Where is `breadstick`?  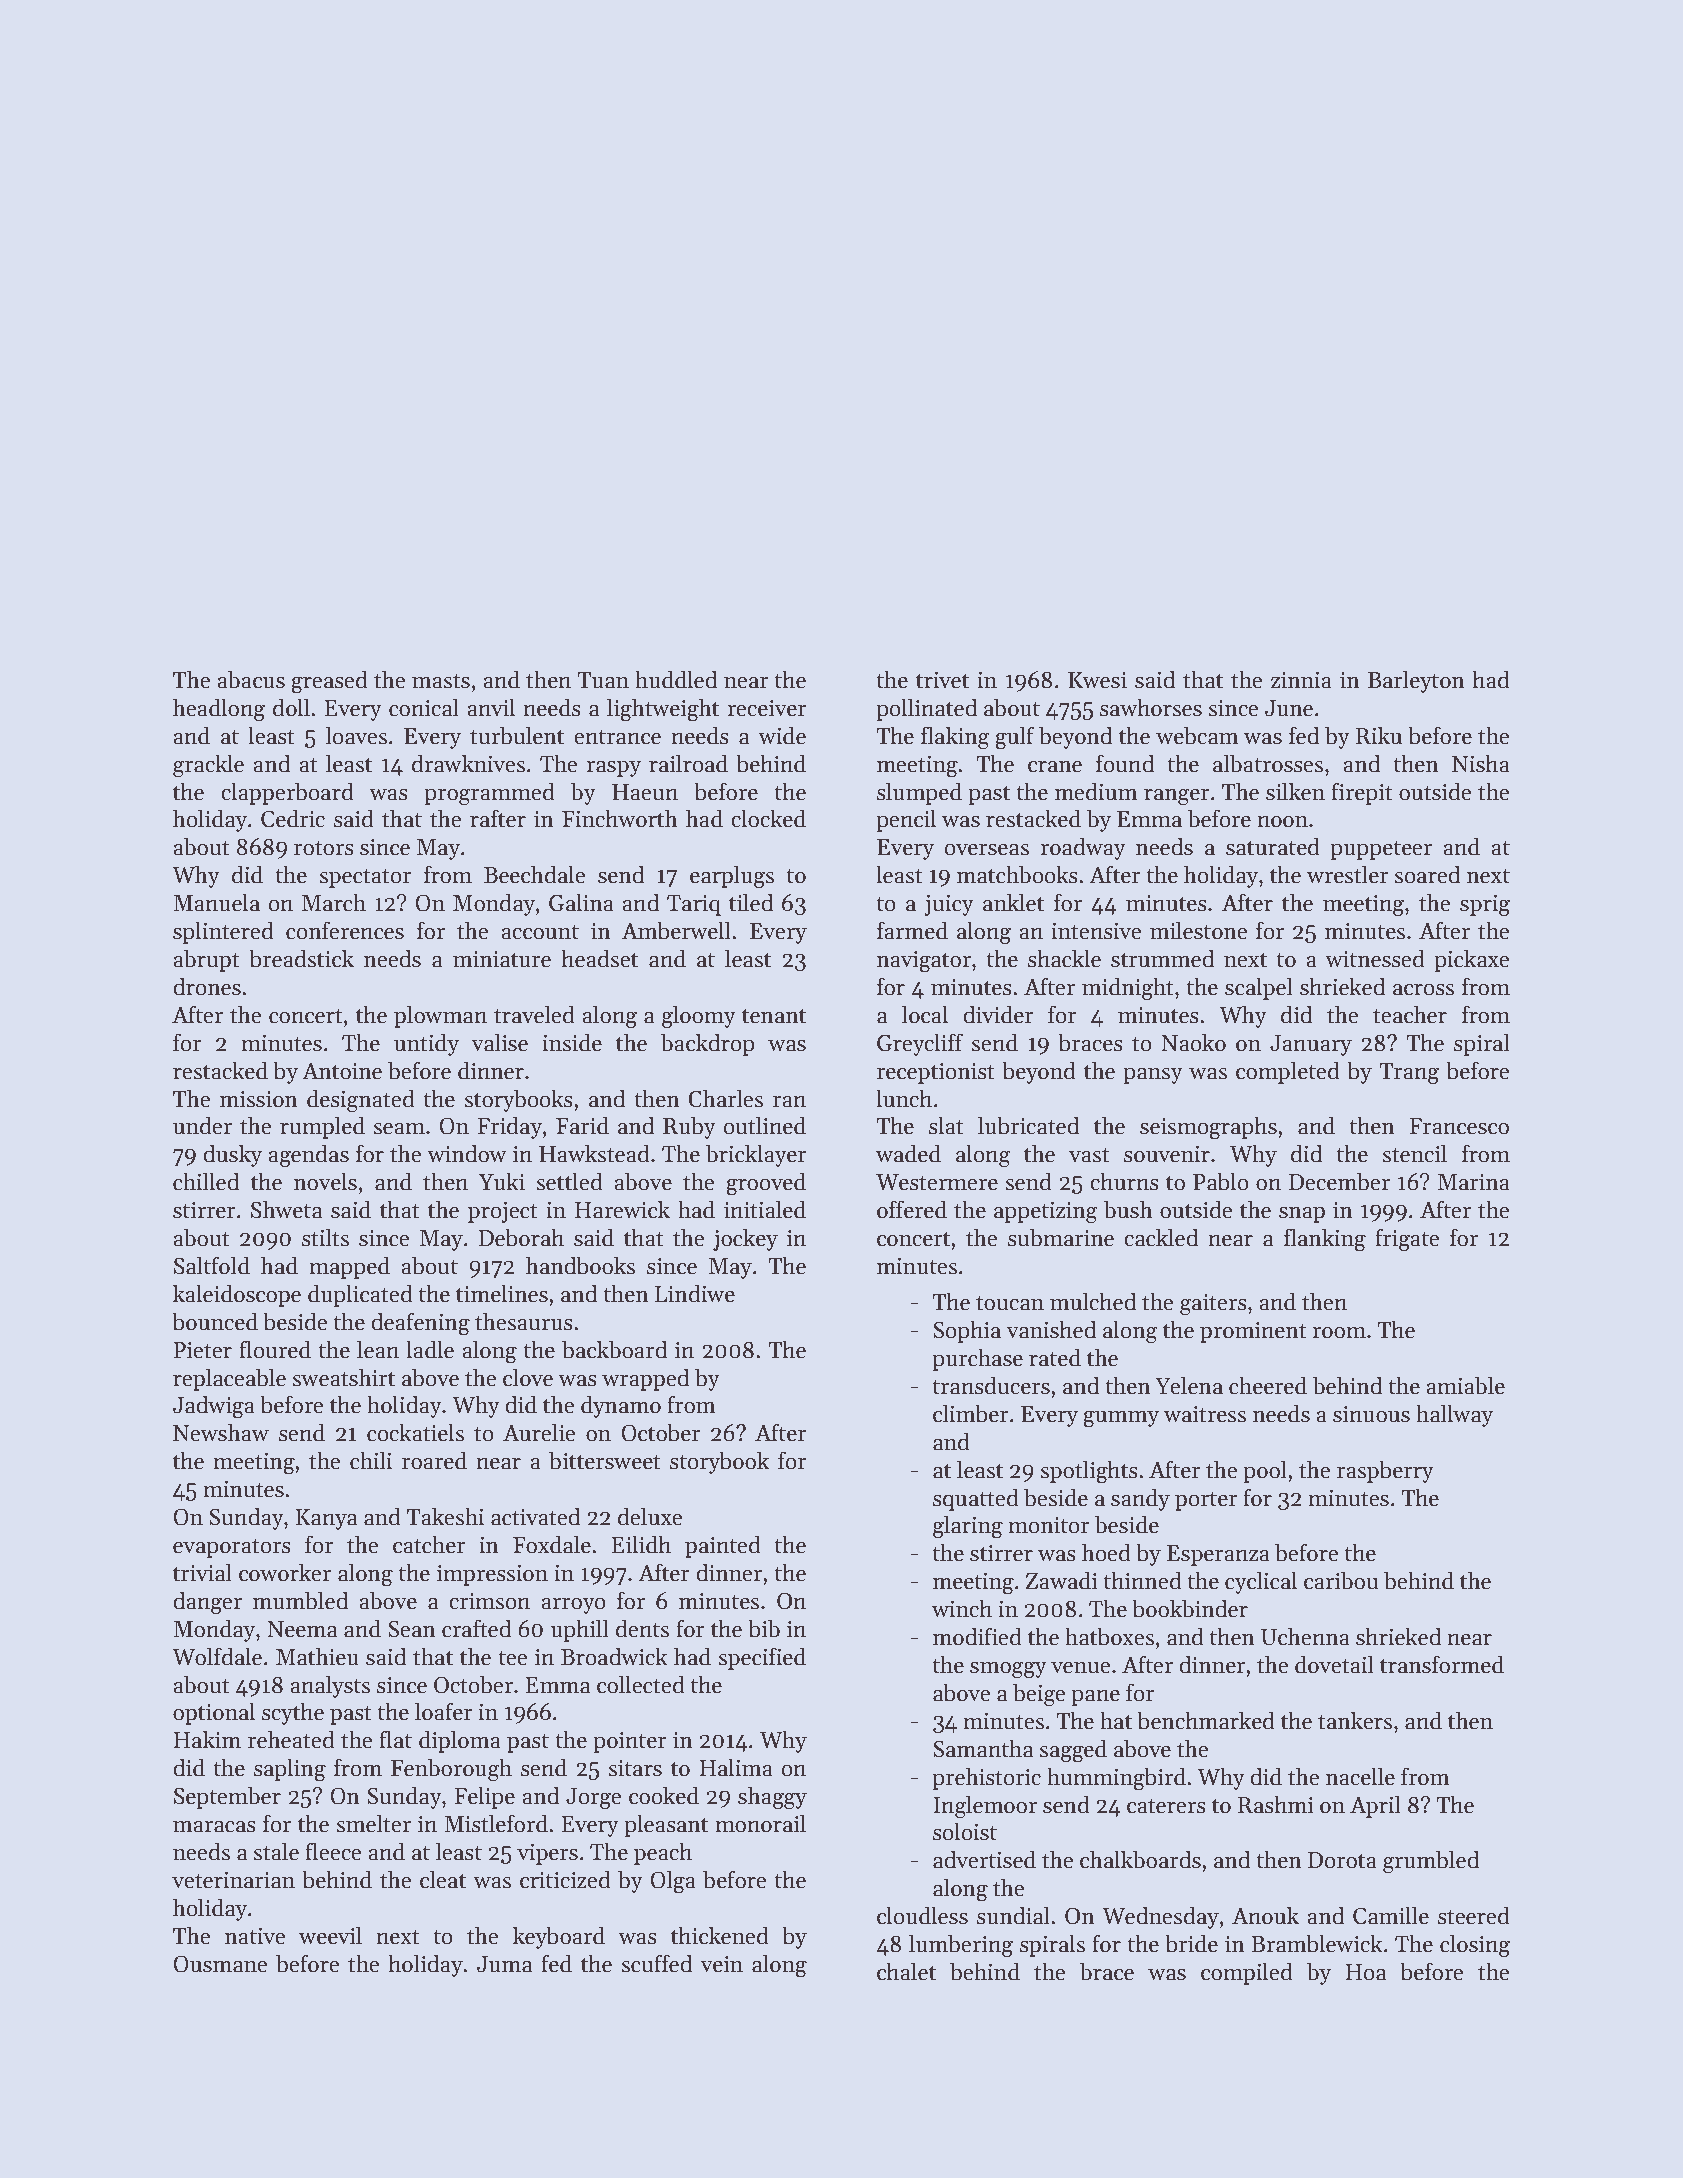
breadstick is located at coordinates (301, 958).
